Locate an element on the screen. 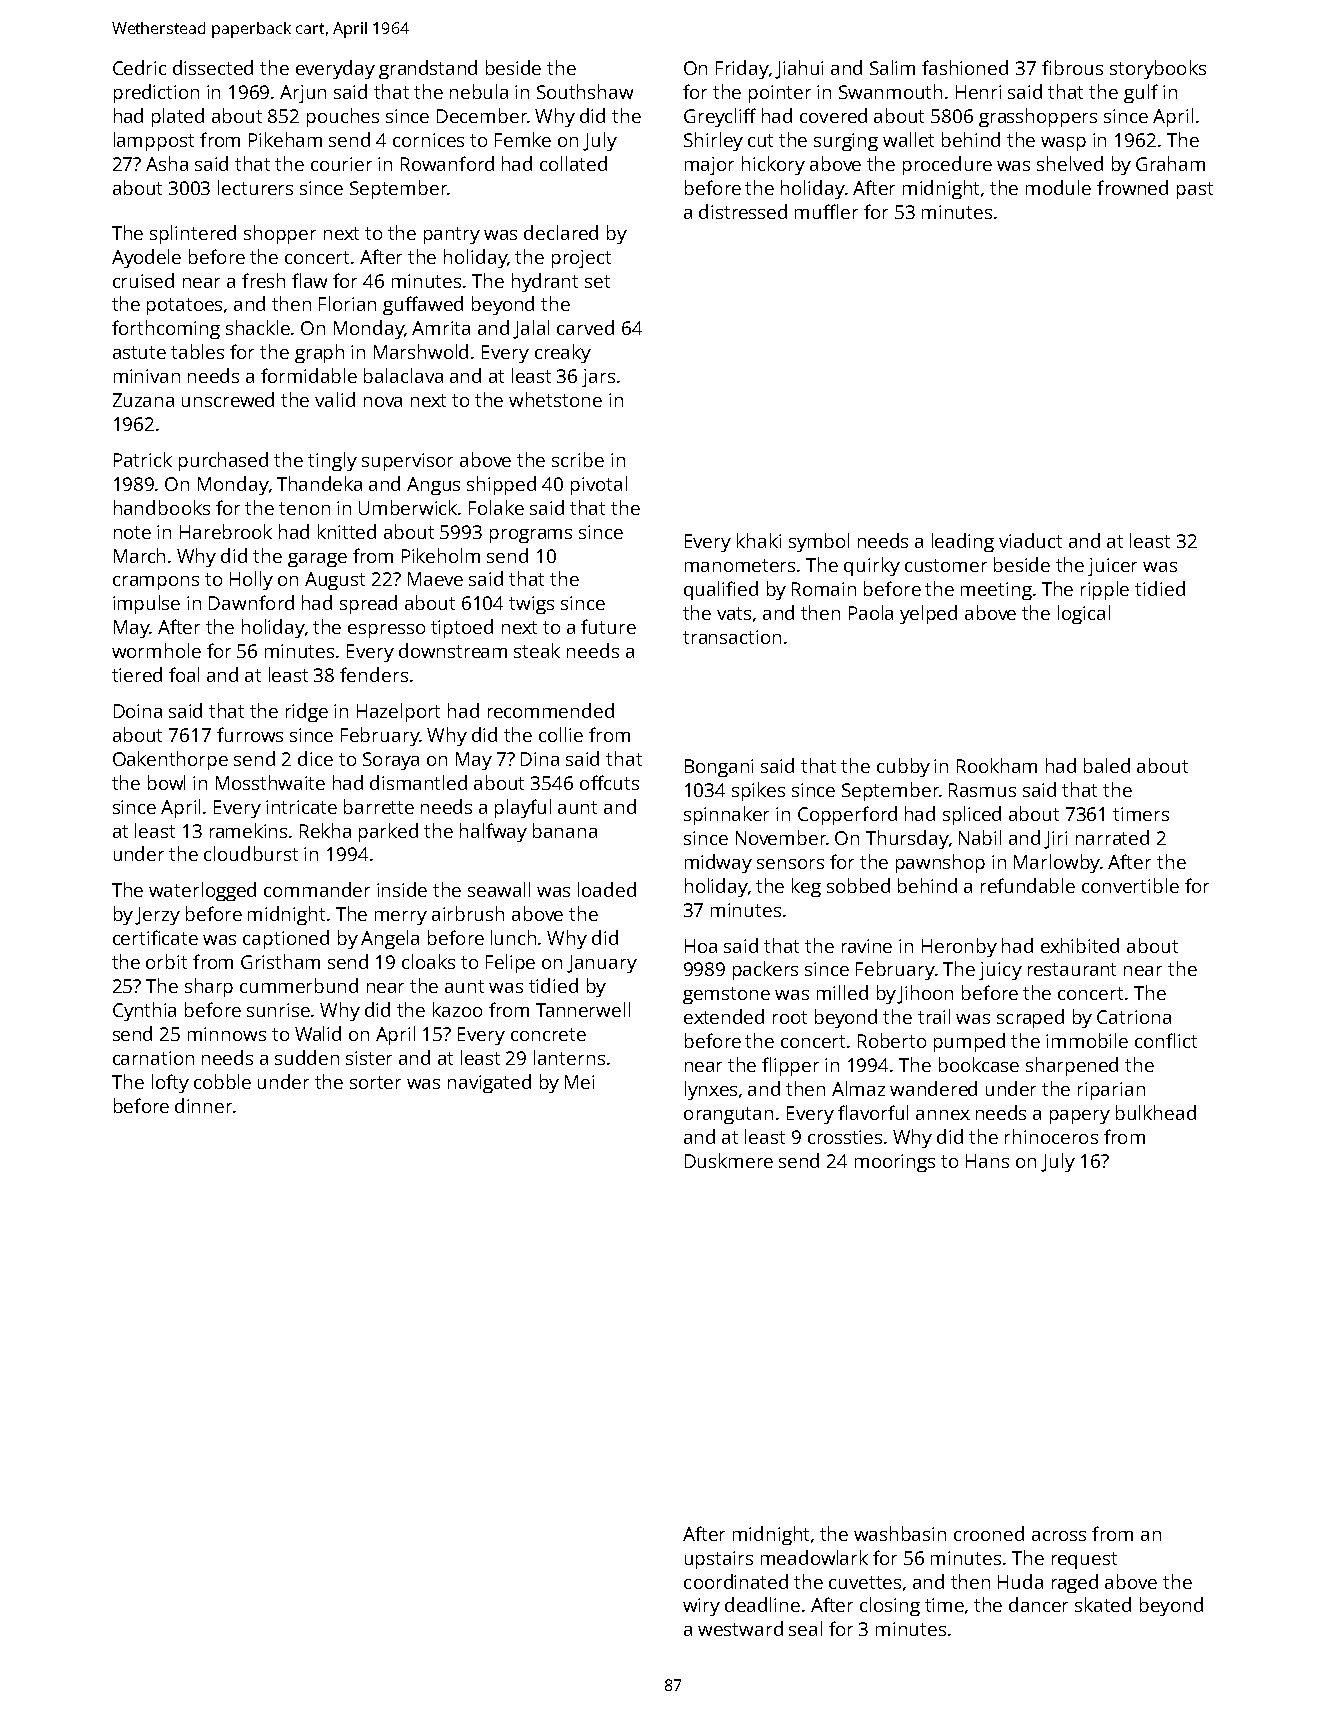  bulkhead is located at coordinates (1156, 1112).
